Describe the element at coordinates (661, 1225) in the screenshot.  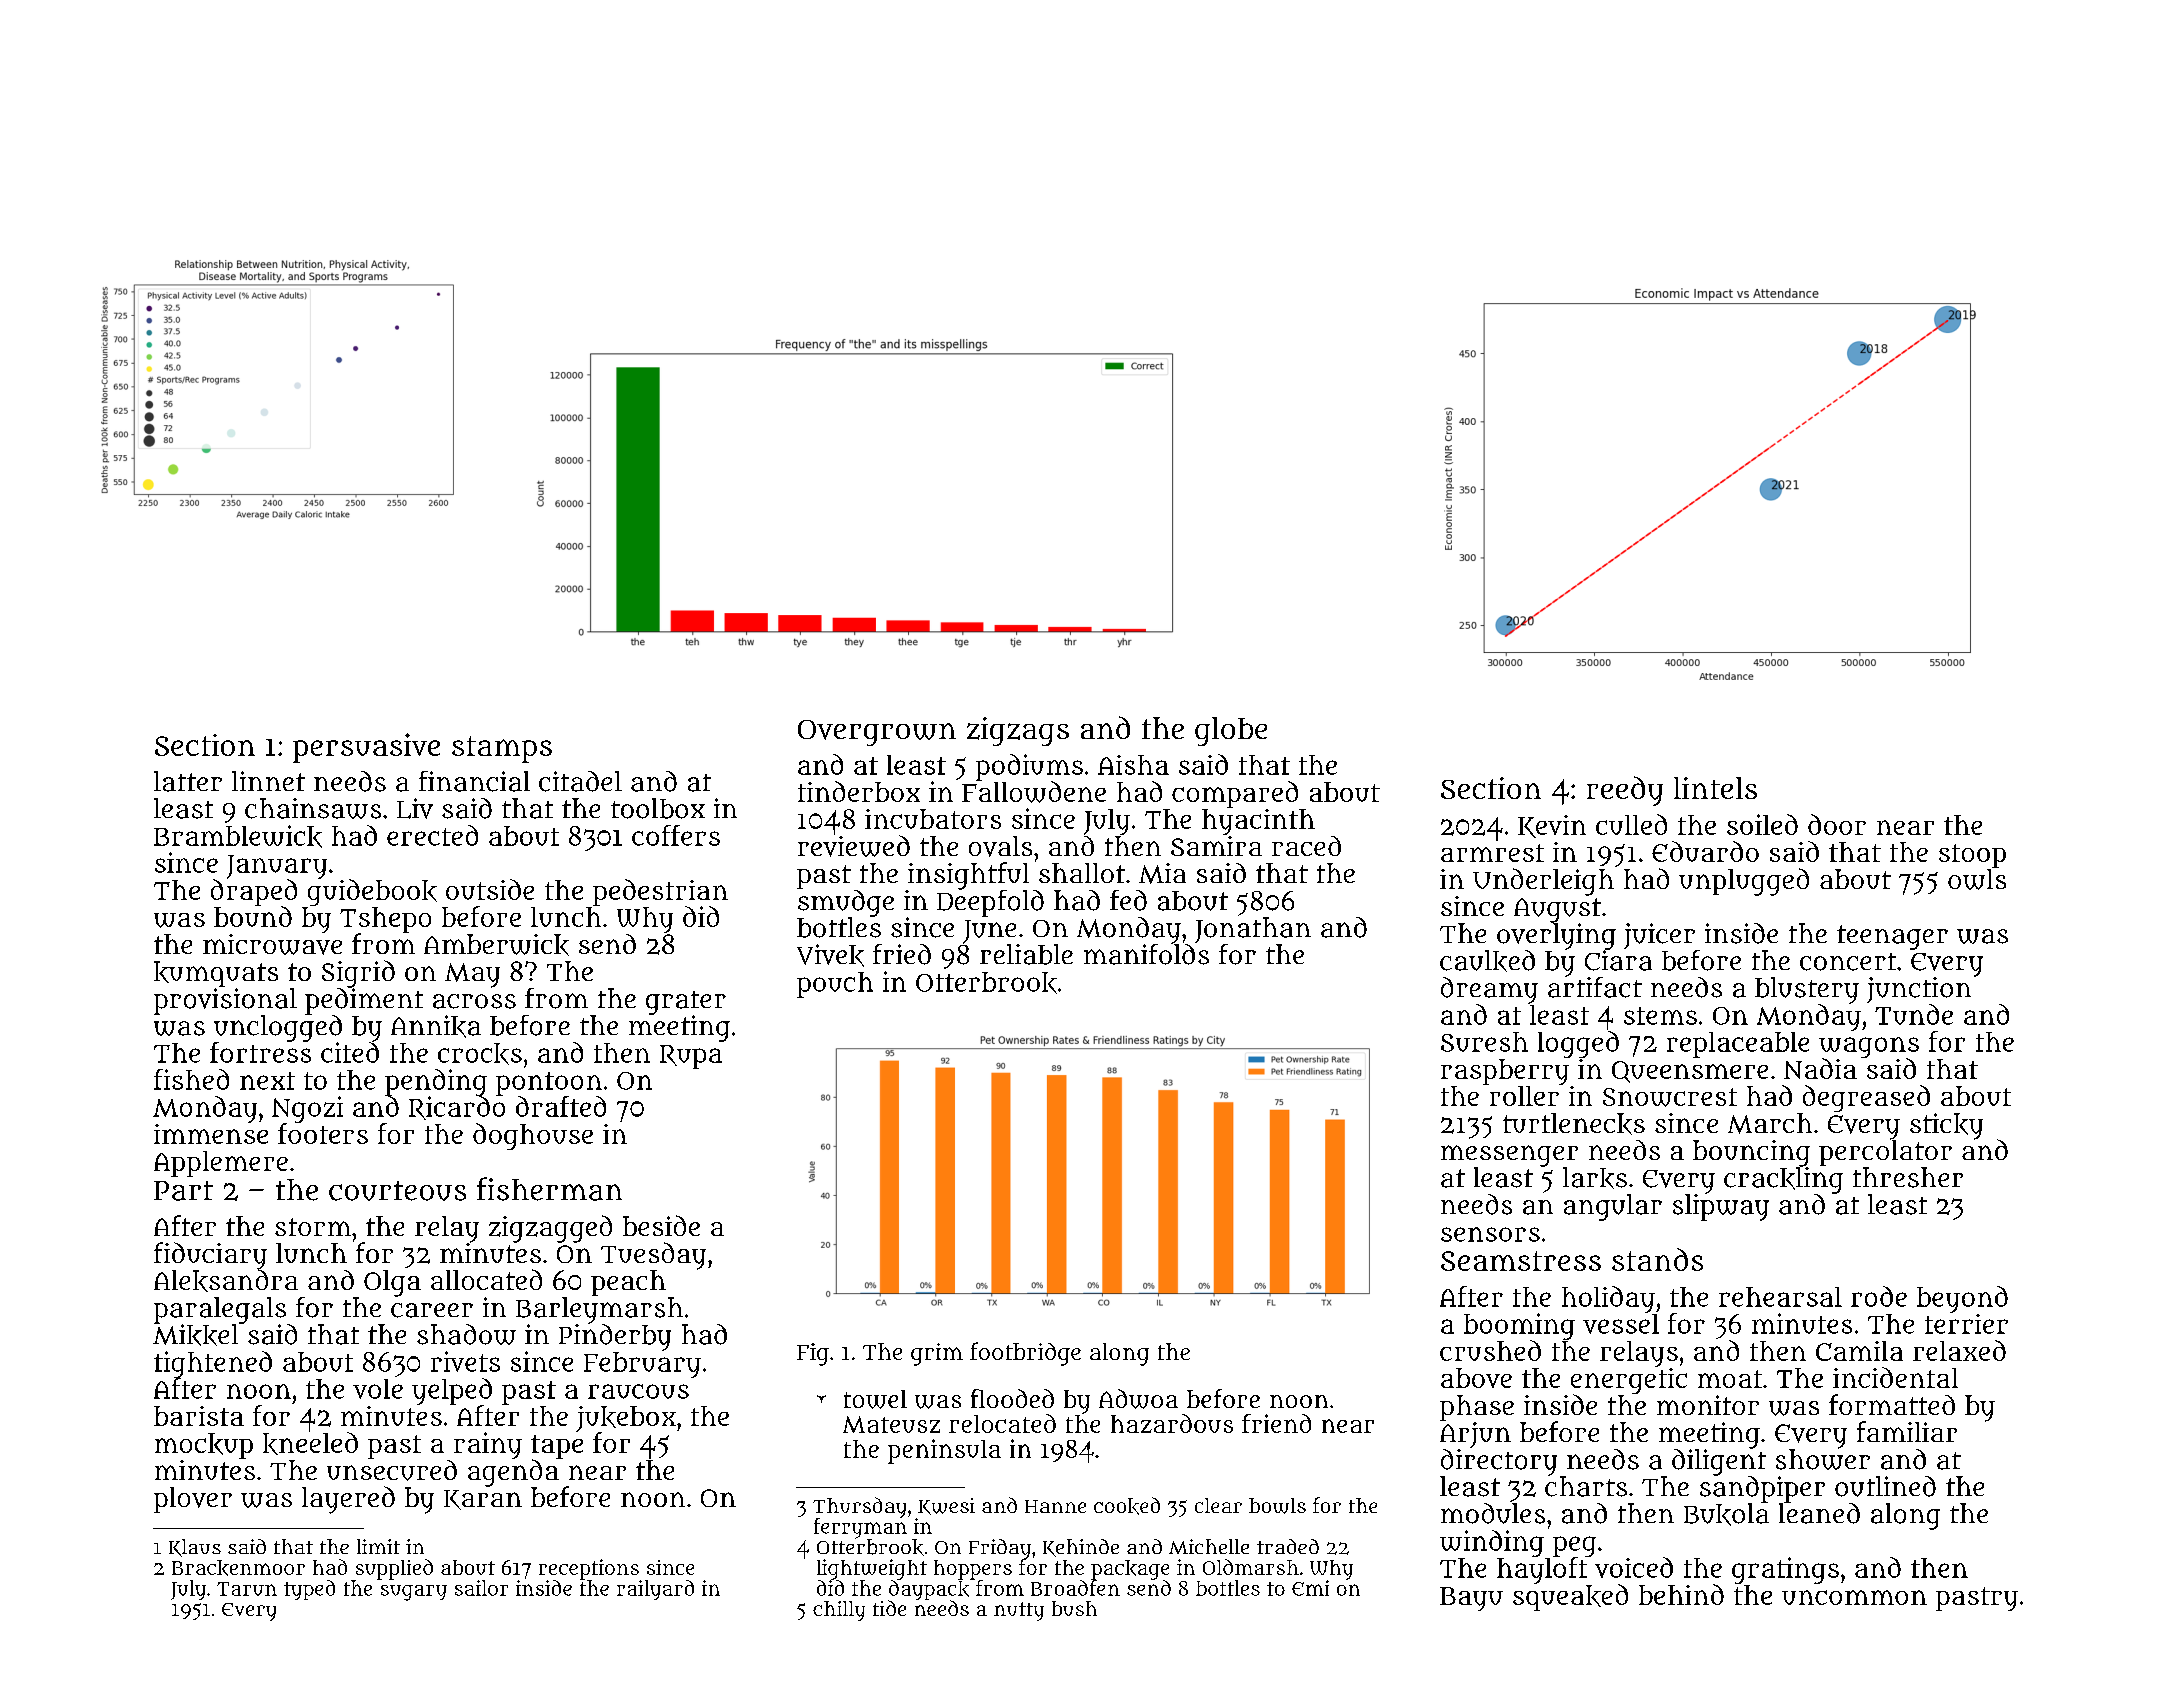
I see `beside` at that location.
